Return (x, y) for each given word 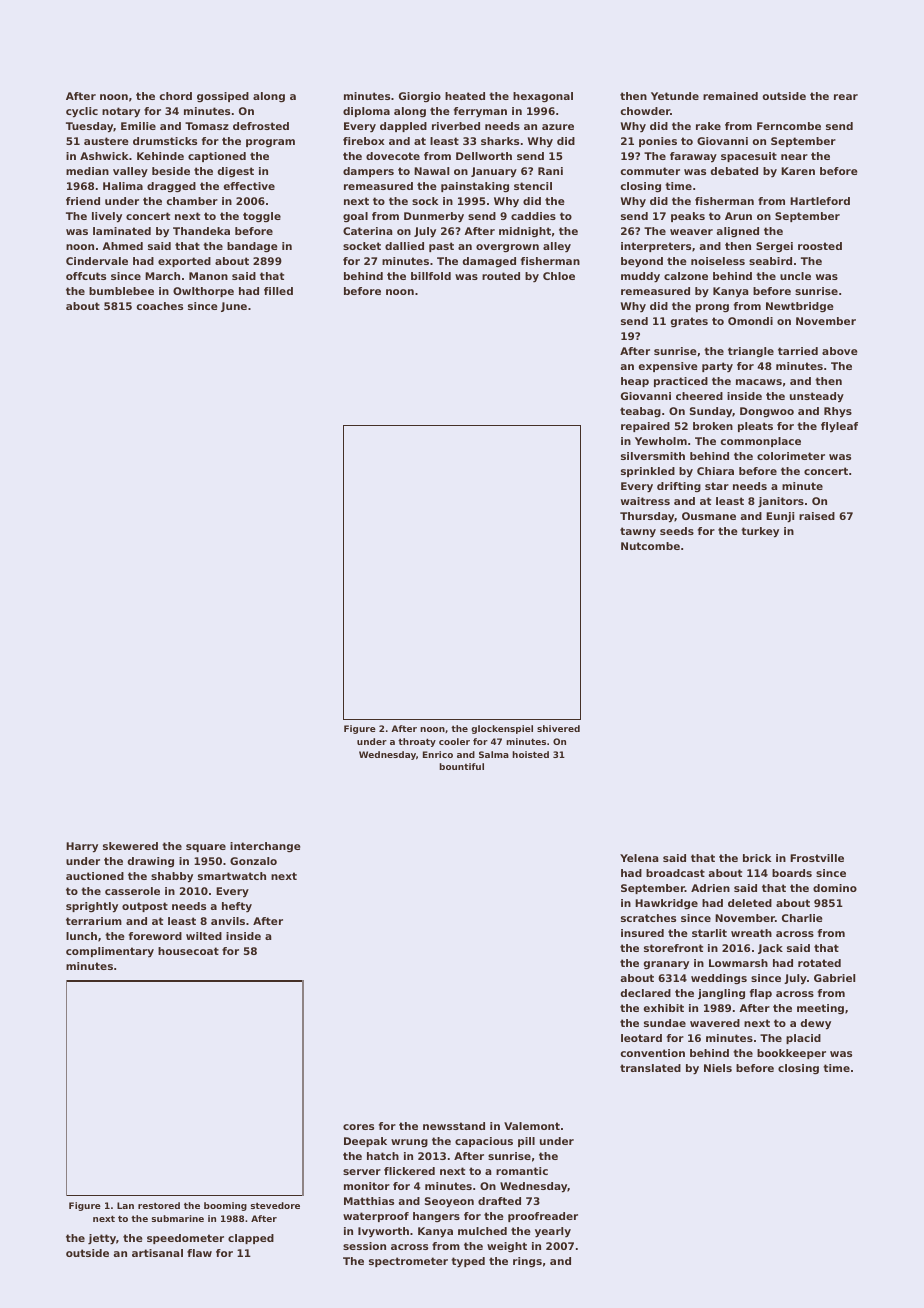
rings (527, 1262)
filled (278, 291)
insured (642, 933)
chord (176, 96)
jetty (102, 1239)
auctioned (95, 876)
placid (803, 1039)
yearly (553, 1232)
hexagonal (543, 97)
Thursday (647, 517)
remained (730, 96)
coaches (160, 306)
